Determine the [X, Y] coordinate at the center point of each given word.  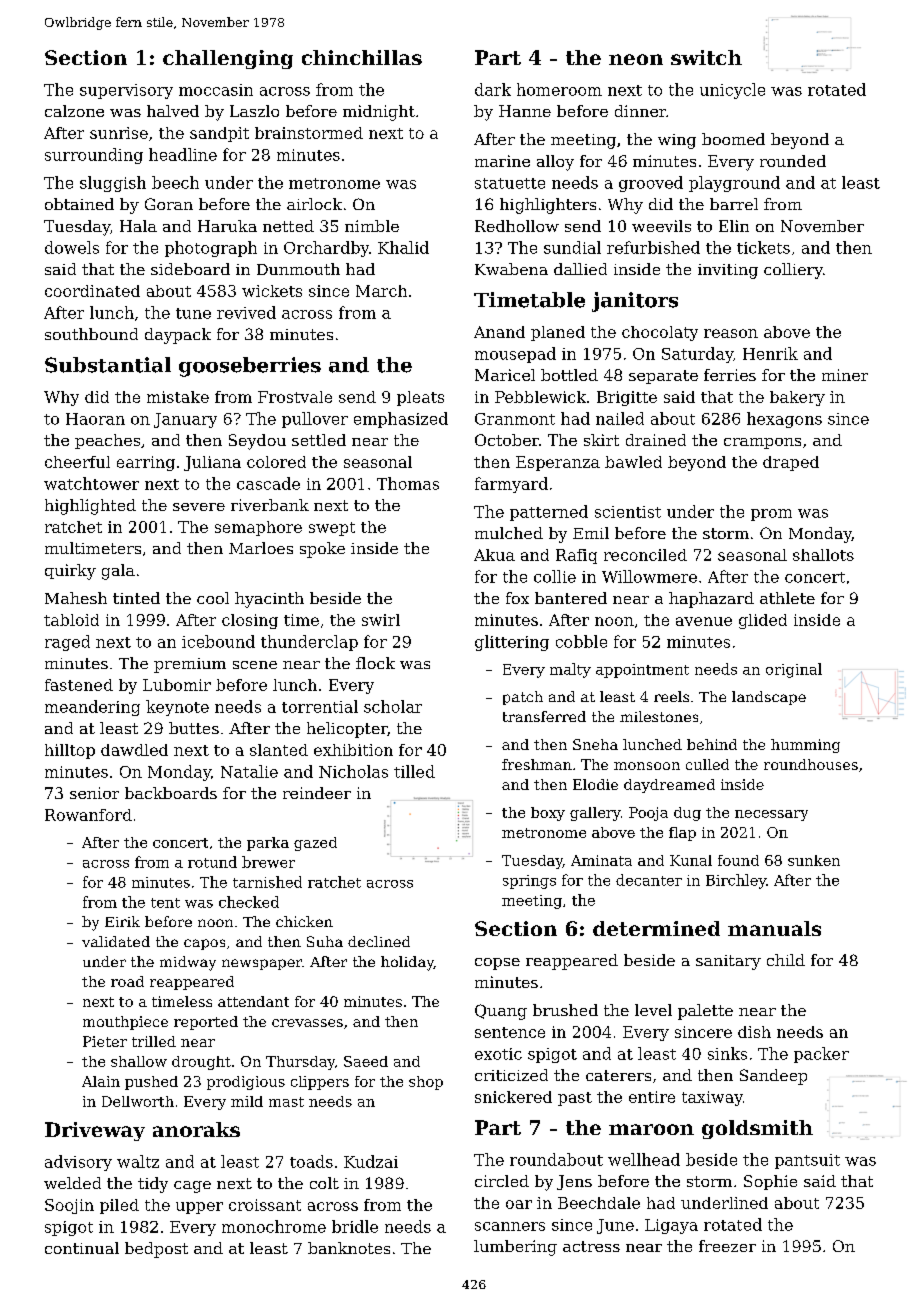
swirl [381, 620]
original [794, 670]
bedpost [156, 1250]
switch [706, 57]
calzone [74, 111]
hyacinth [269, 600]
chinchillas [362, 57]
